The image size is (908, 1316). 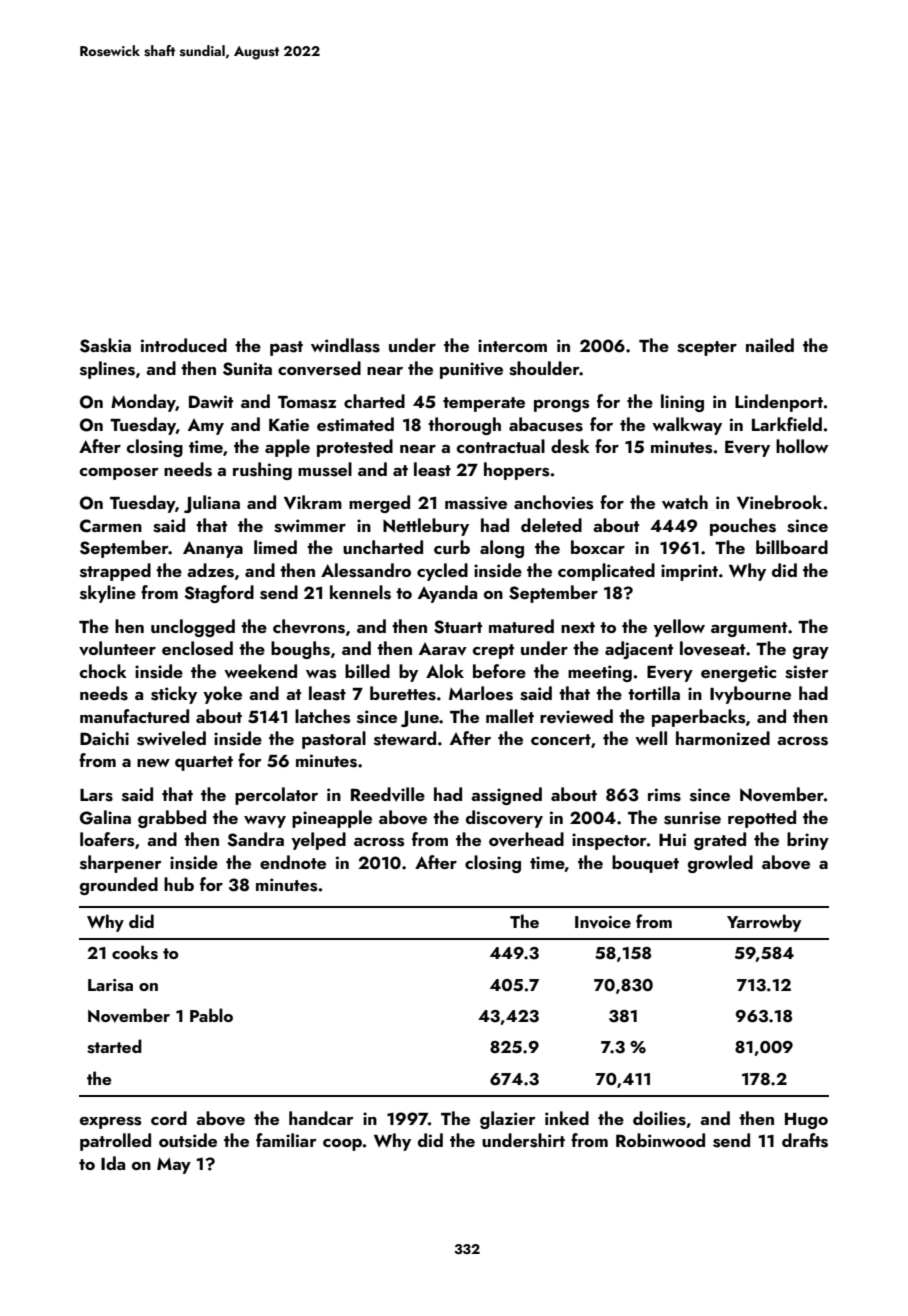 I want to click on windlass, so click(x=345, y=345).
